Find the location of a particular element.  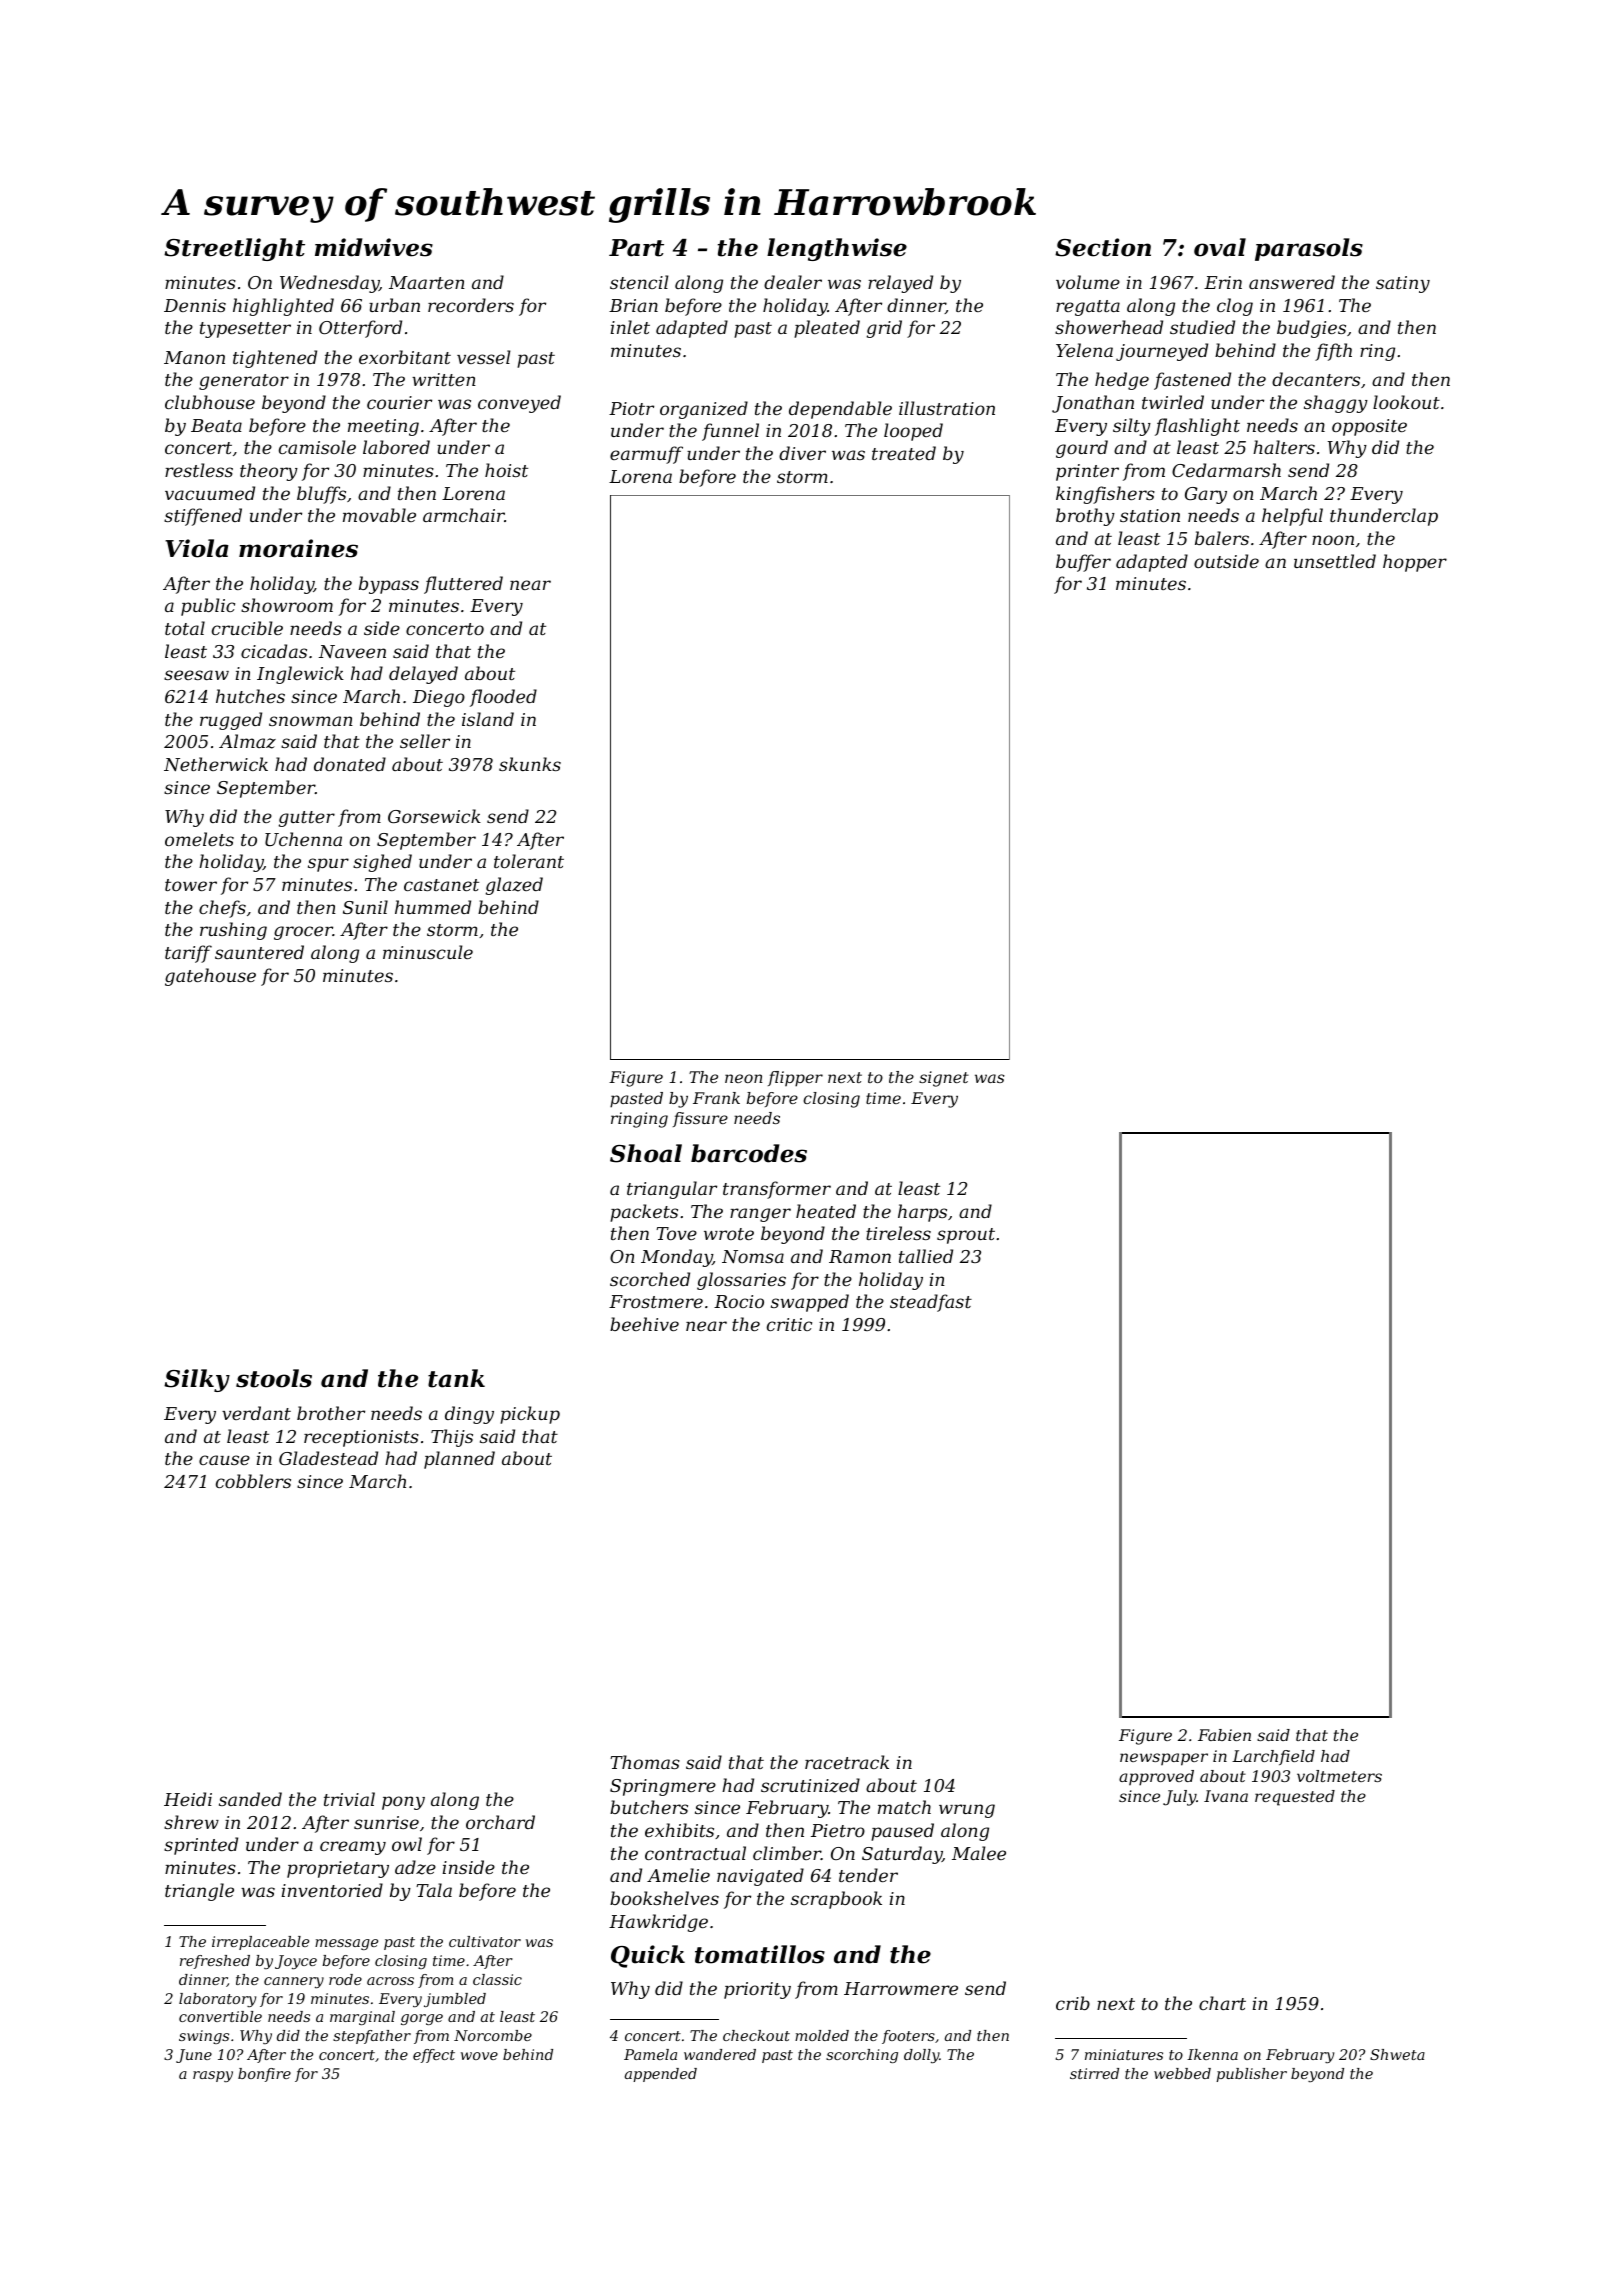

hopper is located at coordinates (1415, 563).
